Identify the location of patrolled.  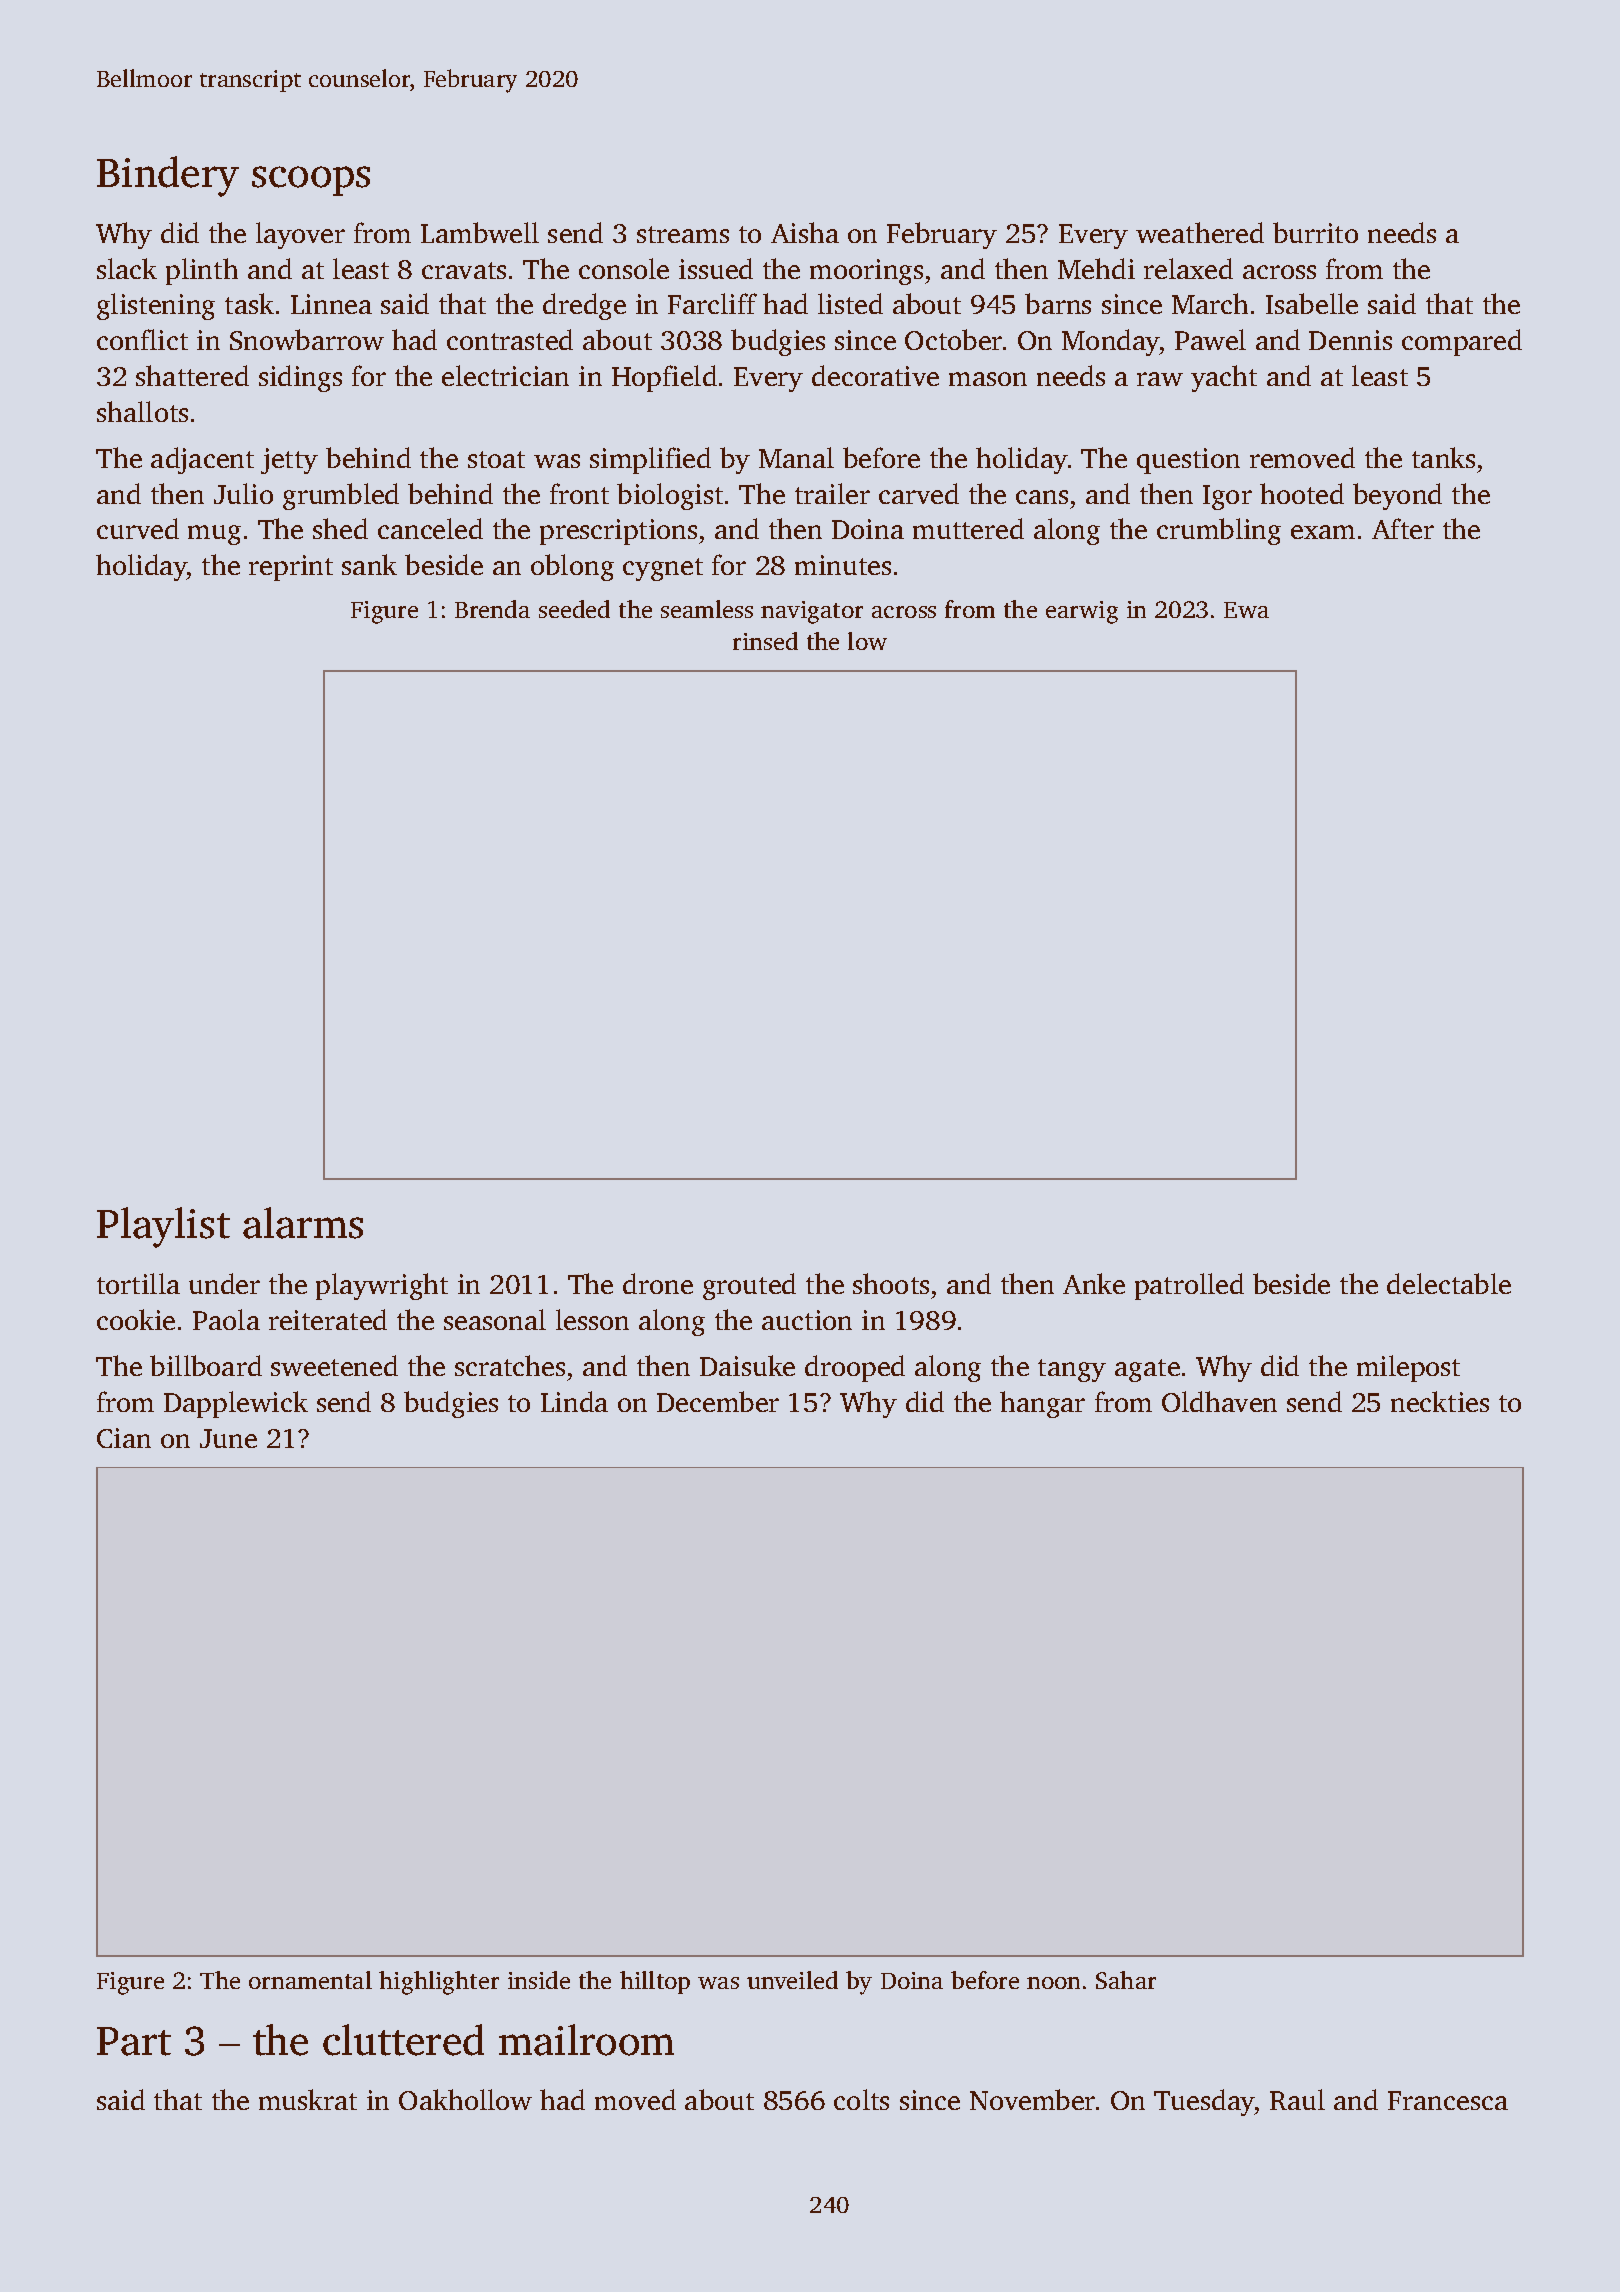
(1189, 1286).
